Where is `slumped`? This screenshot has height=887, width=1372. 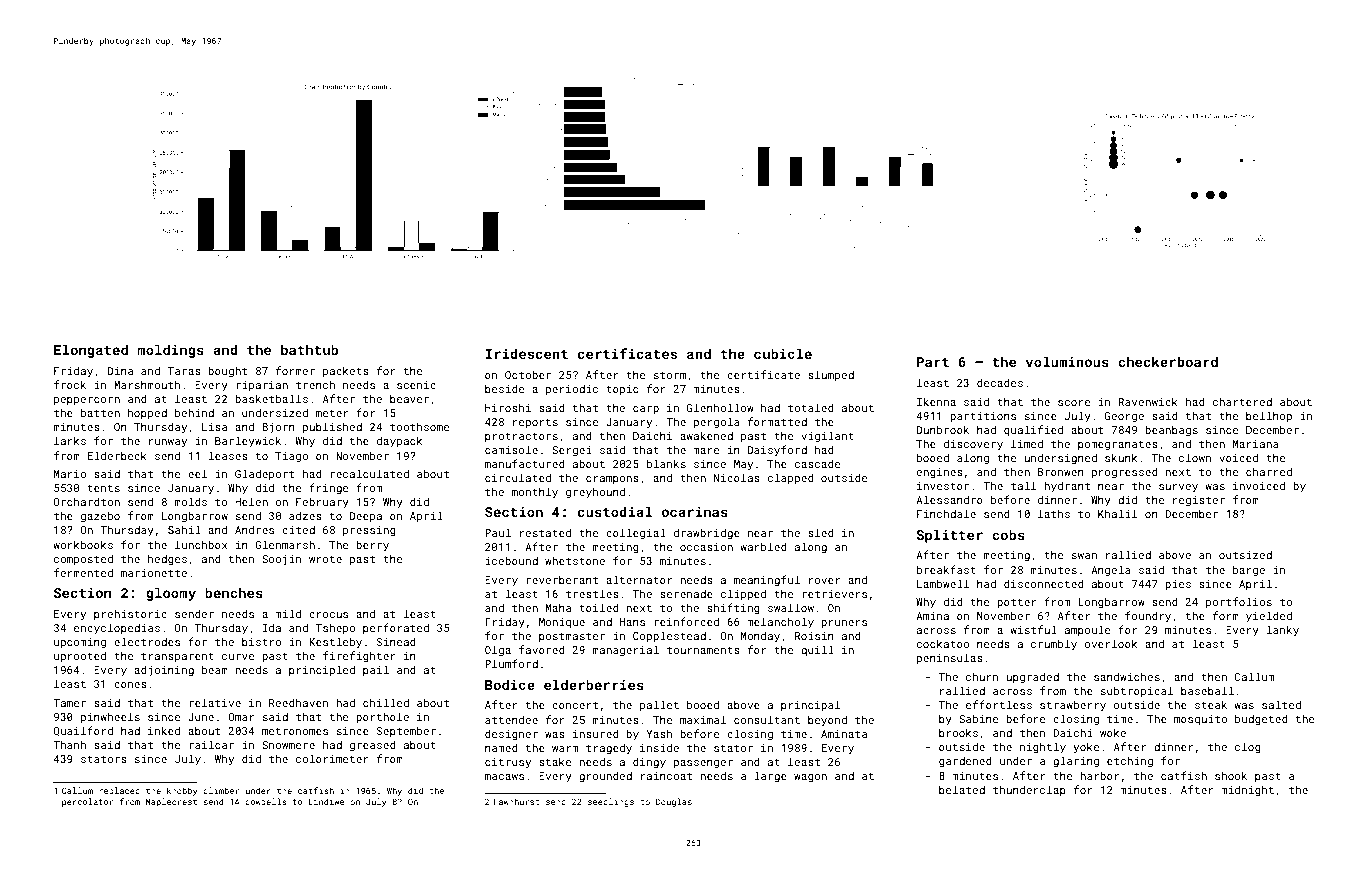
slumped is located at coordinates (831, 375).
